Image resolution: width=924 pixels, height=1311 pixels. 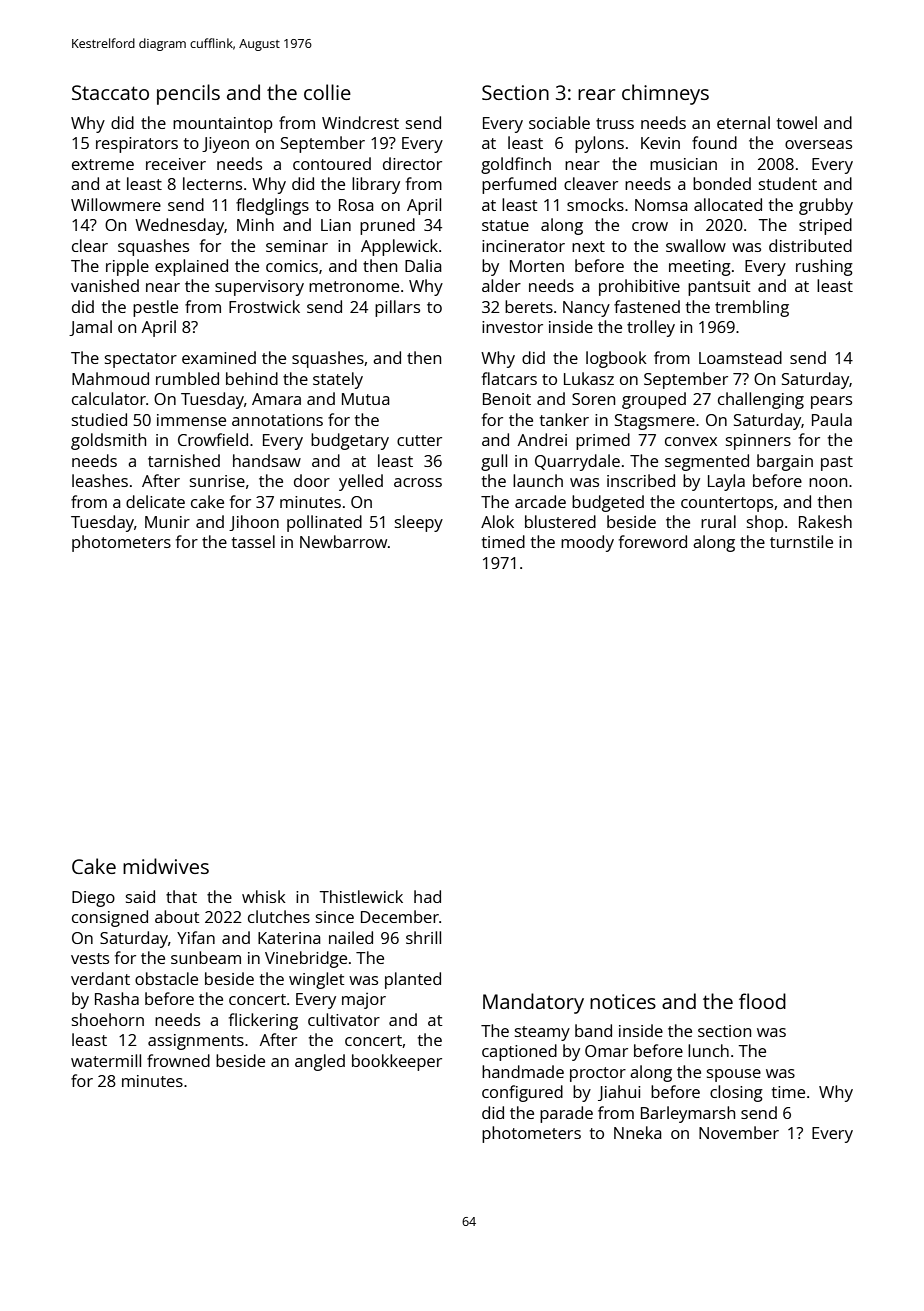 What do you see at coordinates (327, 92) in the page?
I see `collie` at bounding box center [327, 92].
